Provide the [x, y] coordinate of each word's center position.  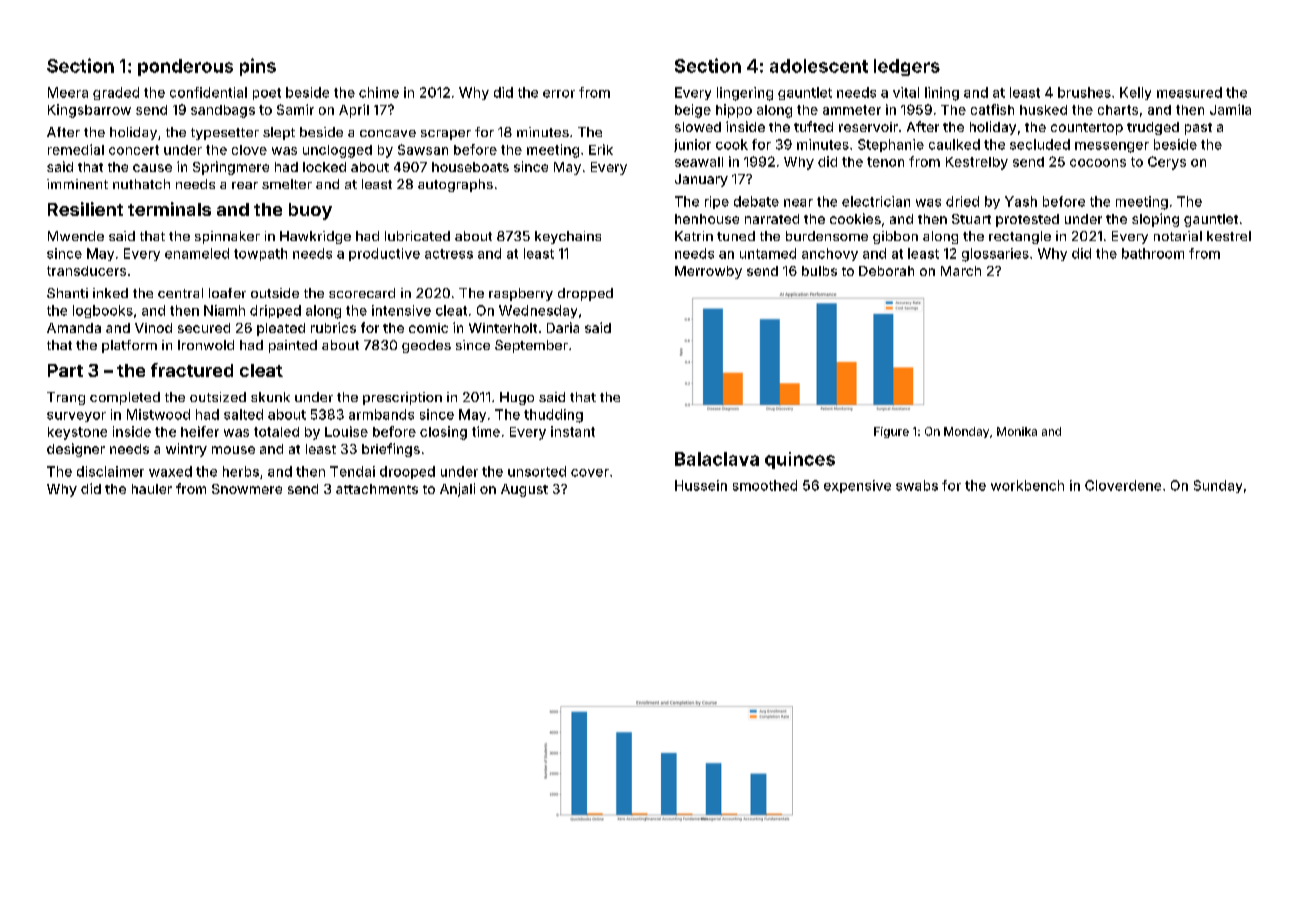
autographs [455, 185]
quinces [800, 460]
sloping [1155, 220]
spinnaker [227, 237]
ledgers [907, 67]
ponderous [185, 67]
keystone [77, 433]
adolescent [819, 66]
